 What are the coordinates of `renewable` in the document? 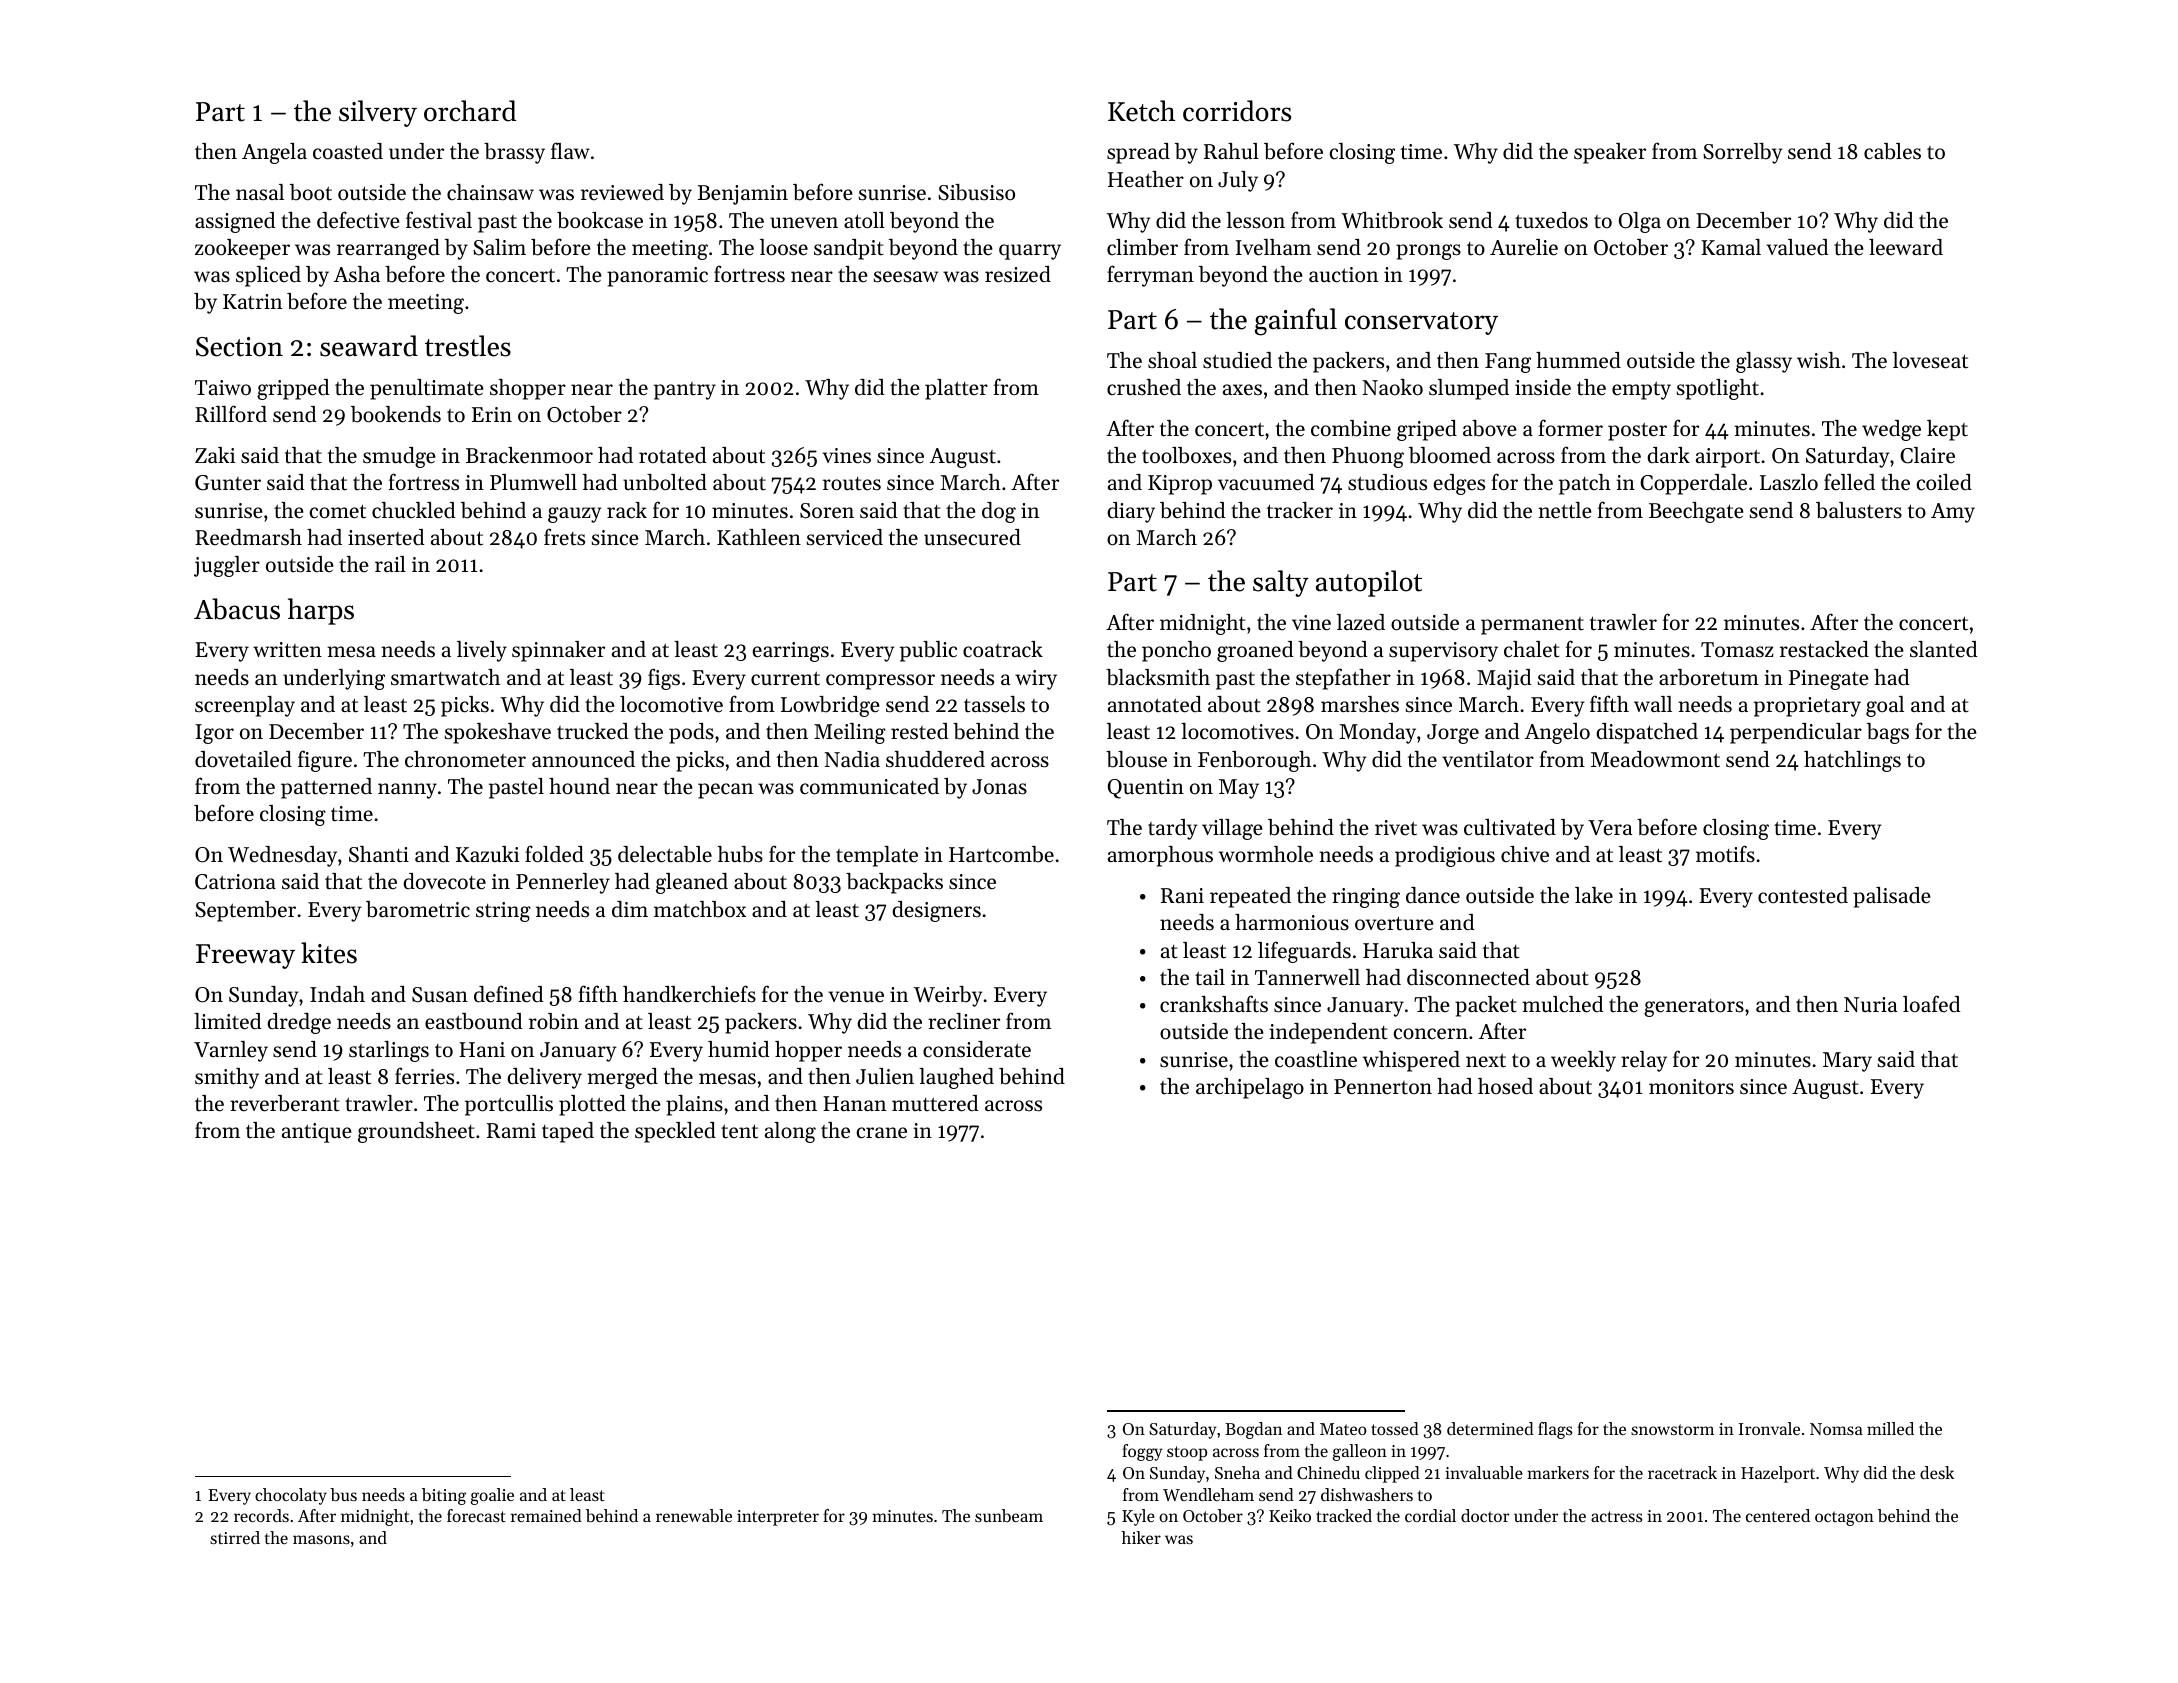 It's located at (694, 1515).
